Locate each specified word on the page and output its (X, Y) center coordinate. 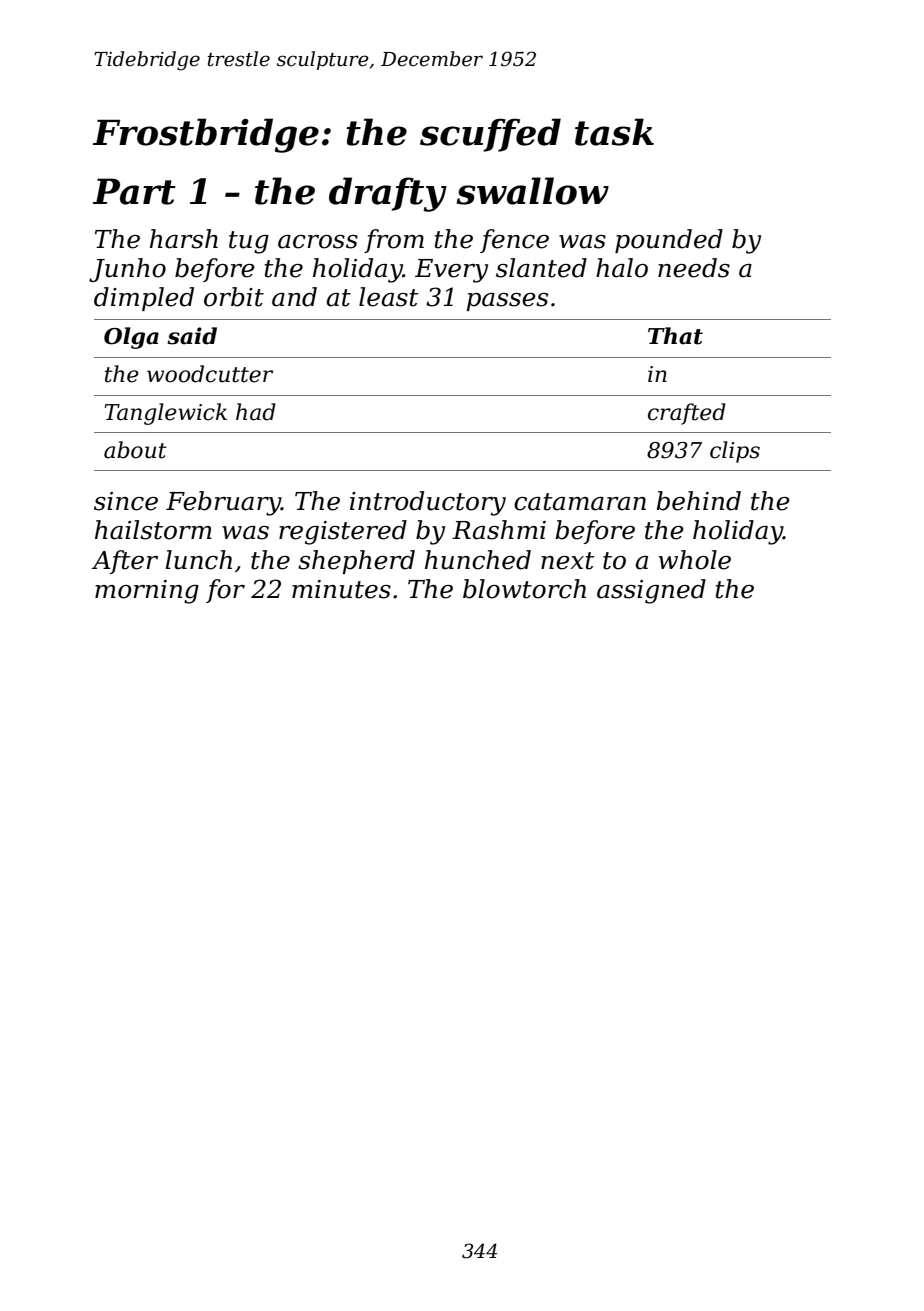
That (675, 336)
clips (735, 452)
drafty (388, 194)
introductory (428, 503)
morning (147, 592)
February (223, 503)
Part (134, 191)
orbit (234, 297)
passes (507, 302)
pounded (669, 241)
